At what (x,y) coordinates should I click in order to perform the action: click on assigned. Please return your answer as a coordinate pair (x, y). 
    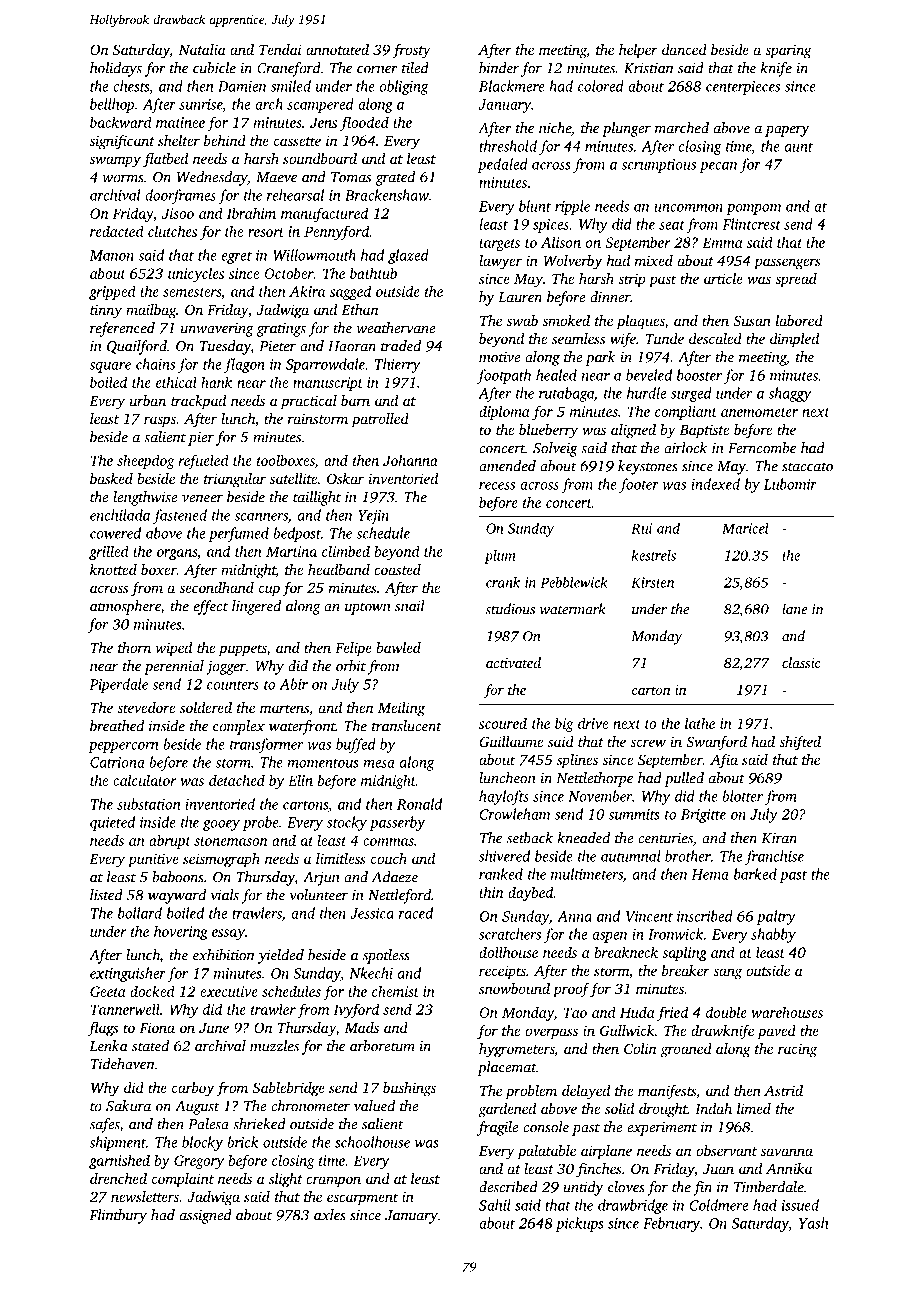
    Looking at the image, I should click on (206, 1216).
